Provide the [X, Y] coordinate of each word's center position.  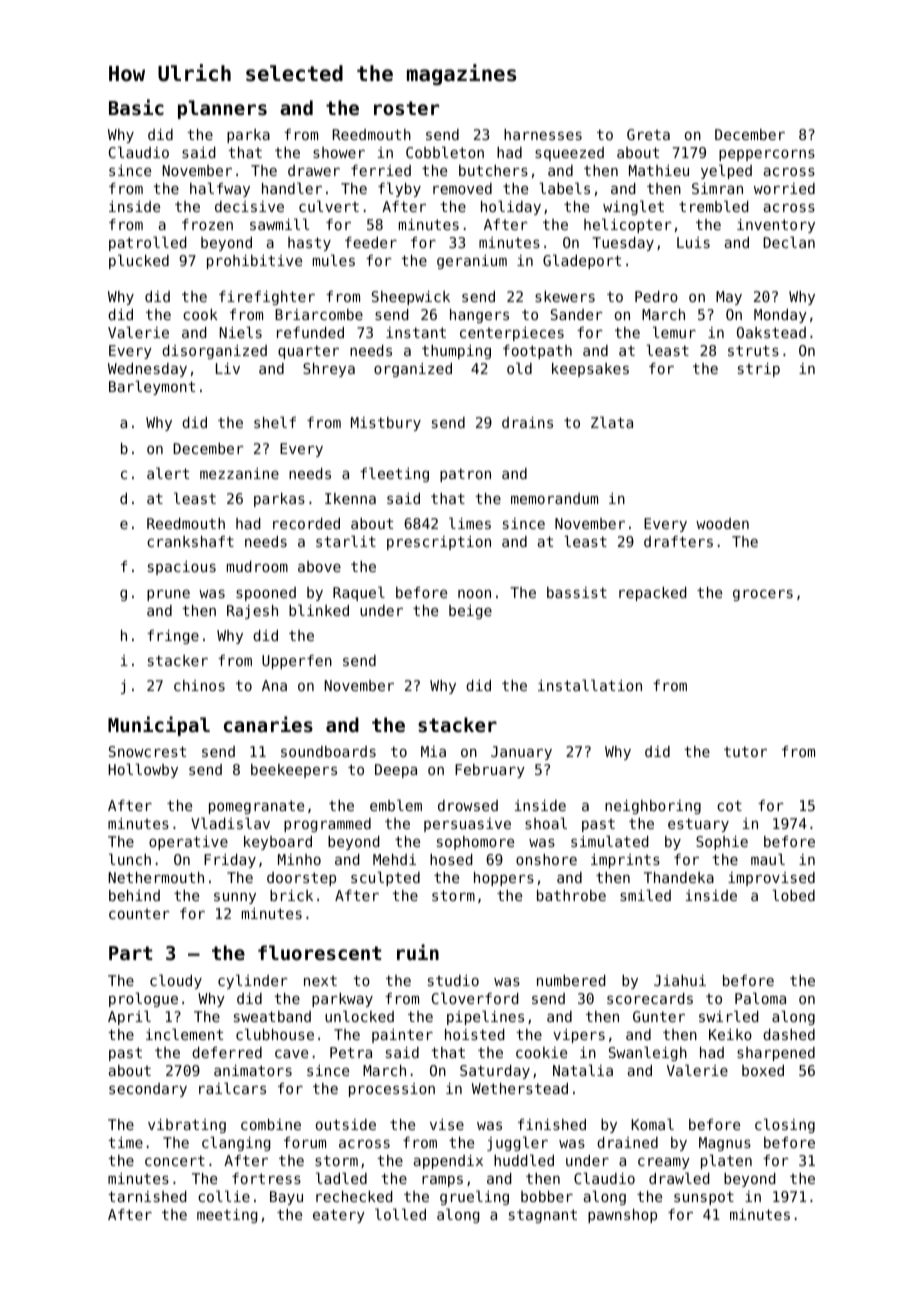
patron [465, 475]
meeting [227, 1216]
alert [168, 473]
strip [759, 370]
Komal [652, 1124]
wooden [722, 523]
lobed [793, 895]
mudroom [257, 566]
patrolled [148, 243]
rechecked [354, 1196]
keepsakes [590, 370]
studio [453, 980]
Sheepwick [411, 298]
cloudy [176, 981]
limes [470, 523]
